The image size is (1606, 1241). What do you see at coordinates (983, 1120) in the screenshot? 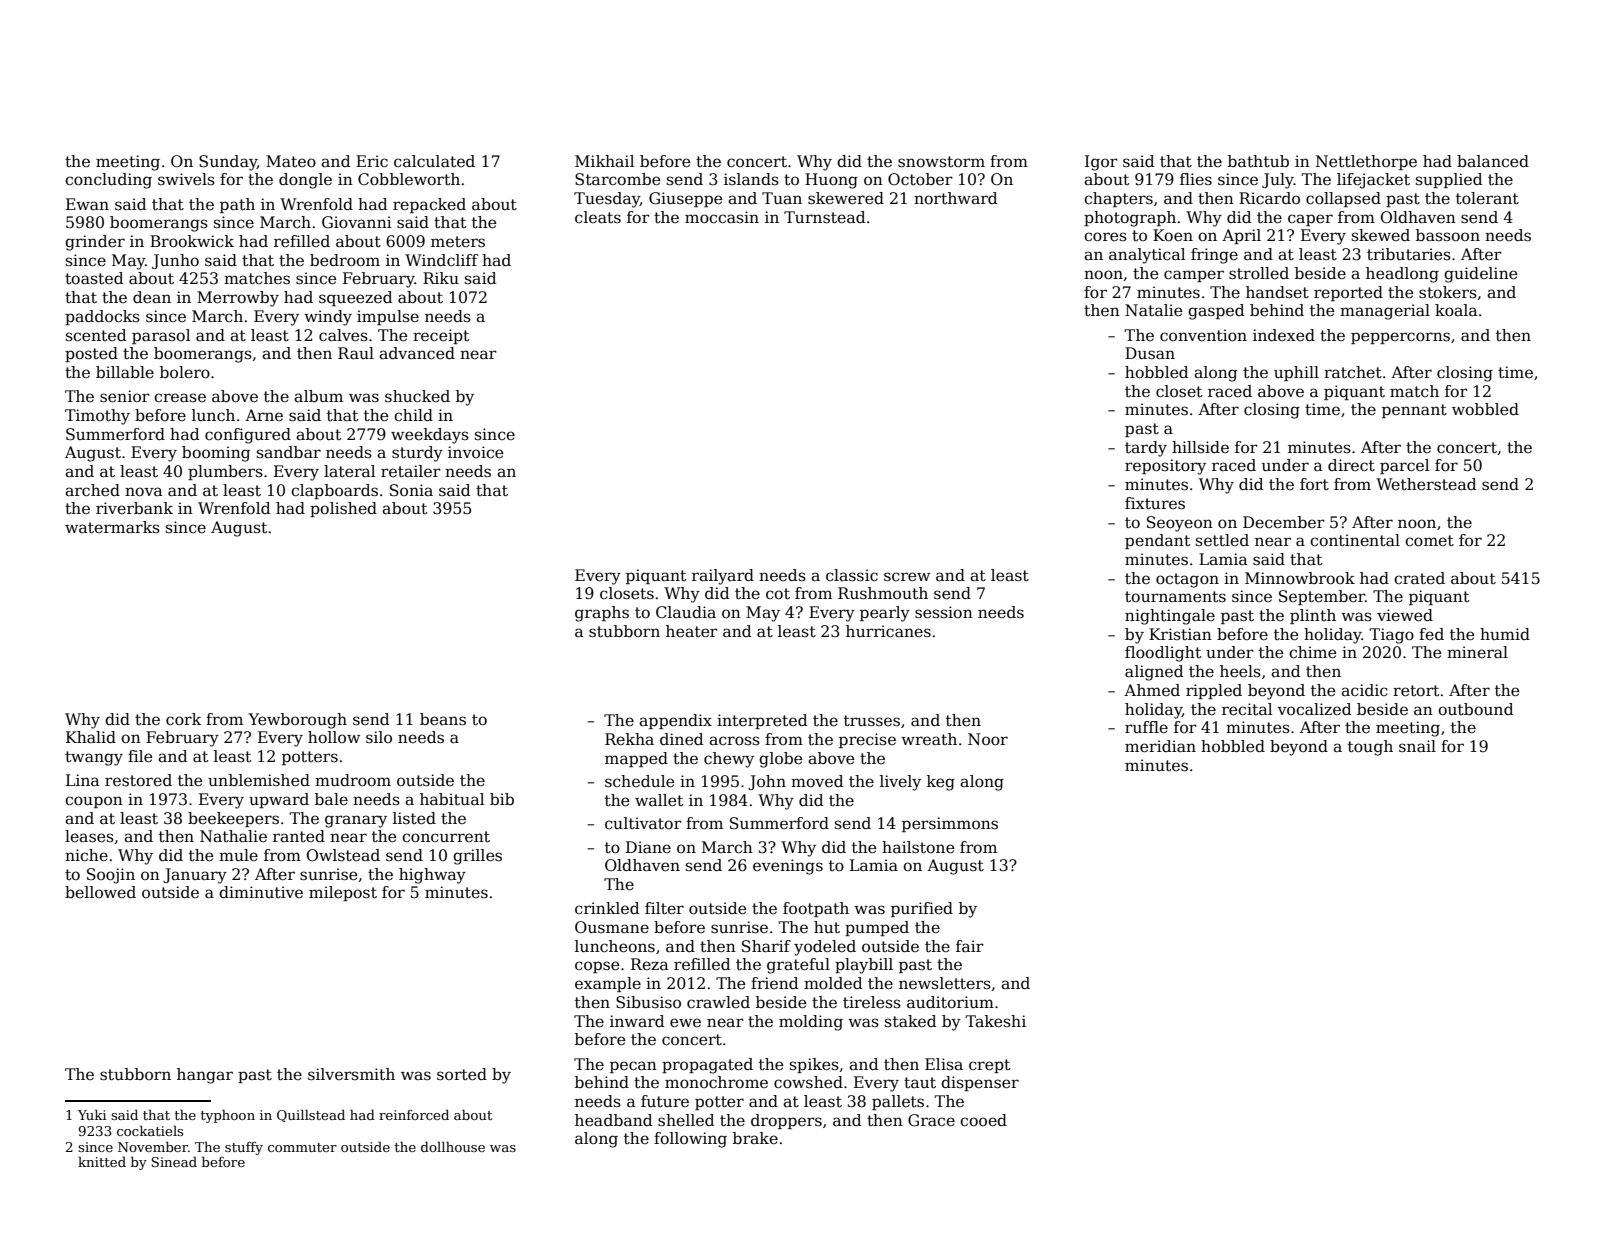
I see `cooed` at bounding box center [983, 1120].
